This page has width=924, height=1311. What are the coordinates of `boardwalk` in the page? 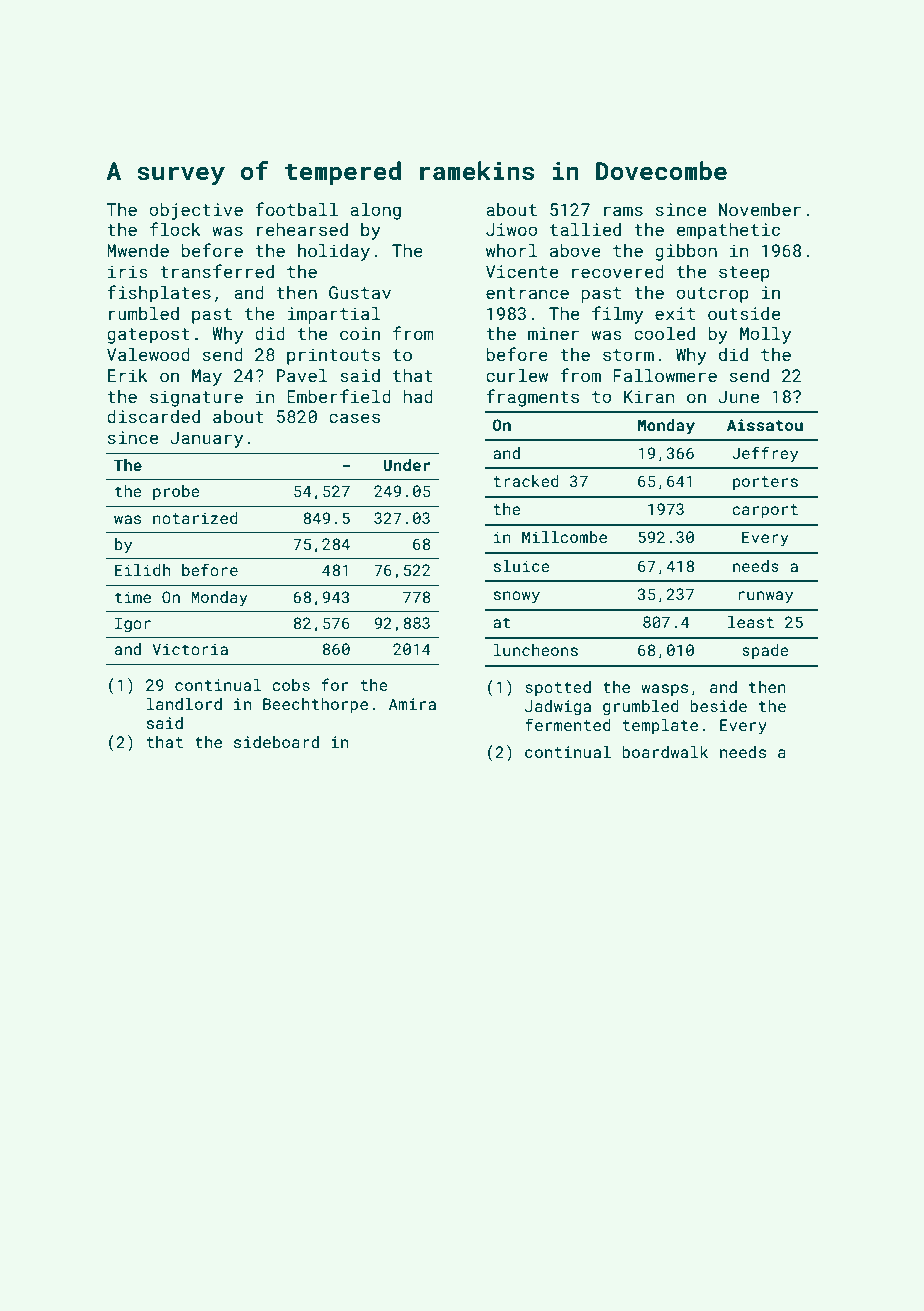 It's located at (665, 752).
